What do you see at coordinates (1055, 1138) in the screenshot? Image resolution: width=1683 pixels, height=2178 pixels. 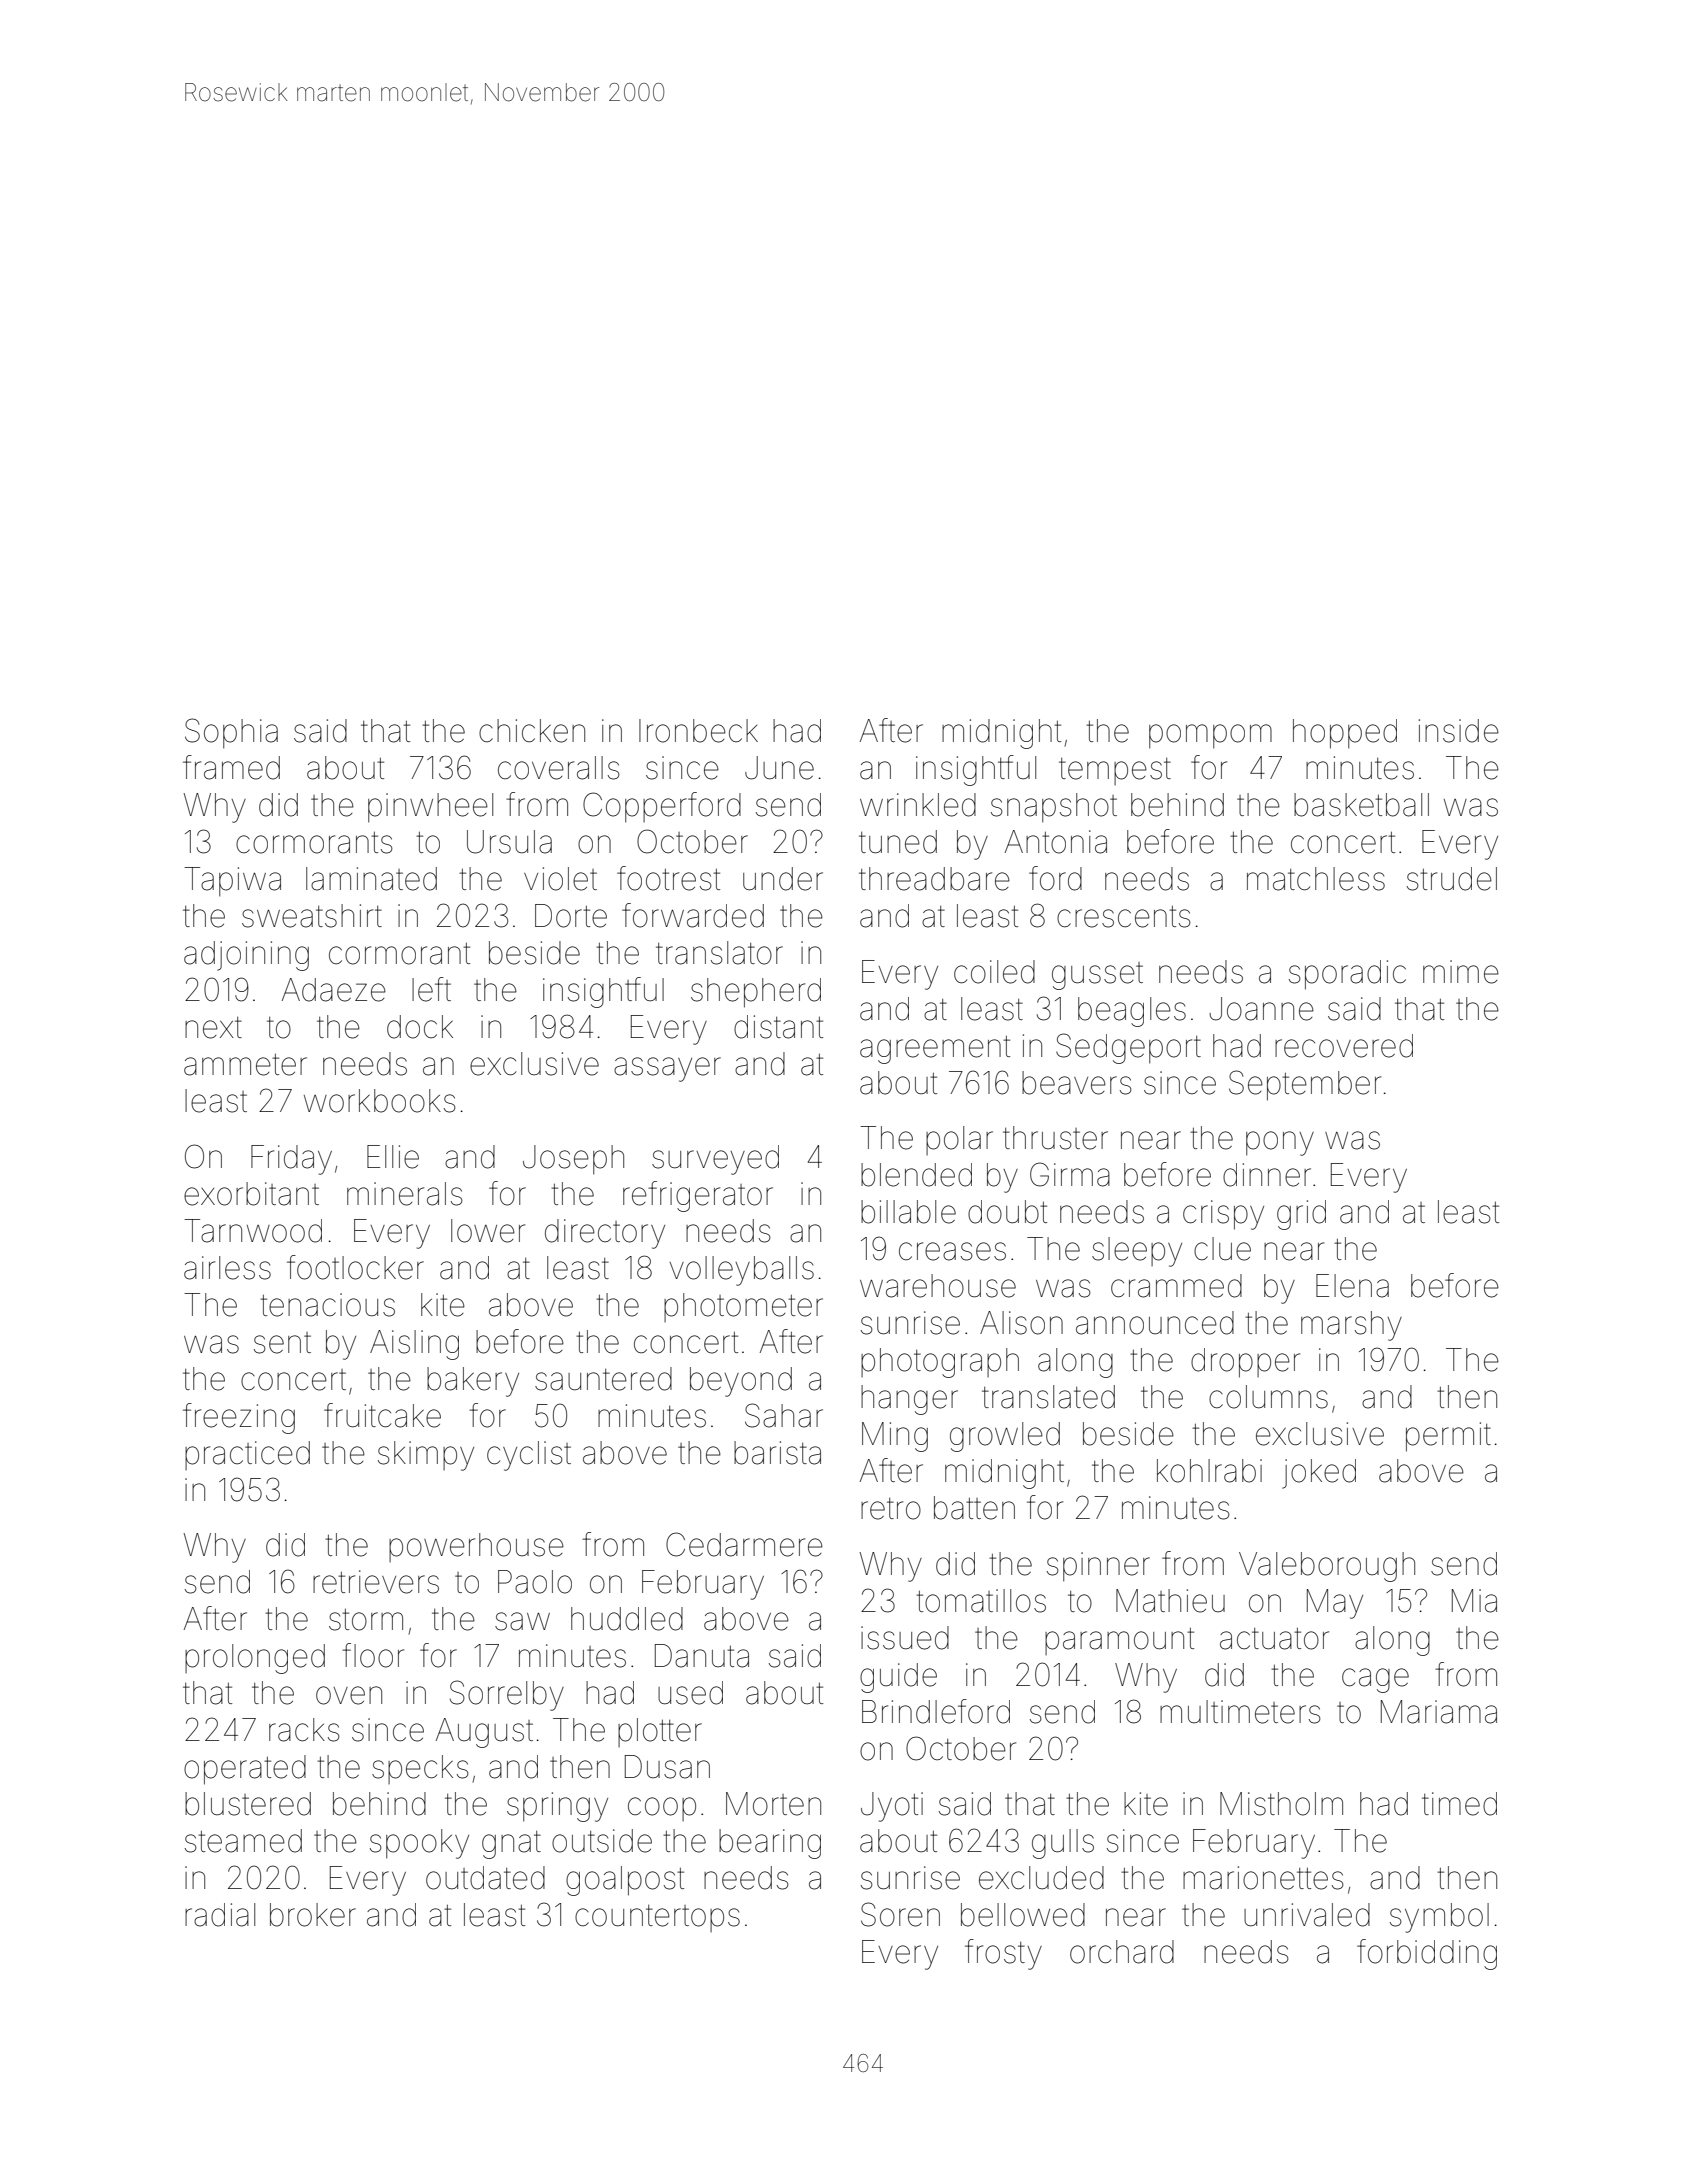 I see `thruster` at bounding box center [1055, 1138].
